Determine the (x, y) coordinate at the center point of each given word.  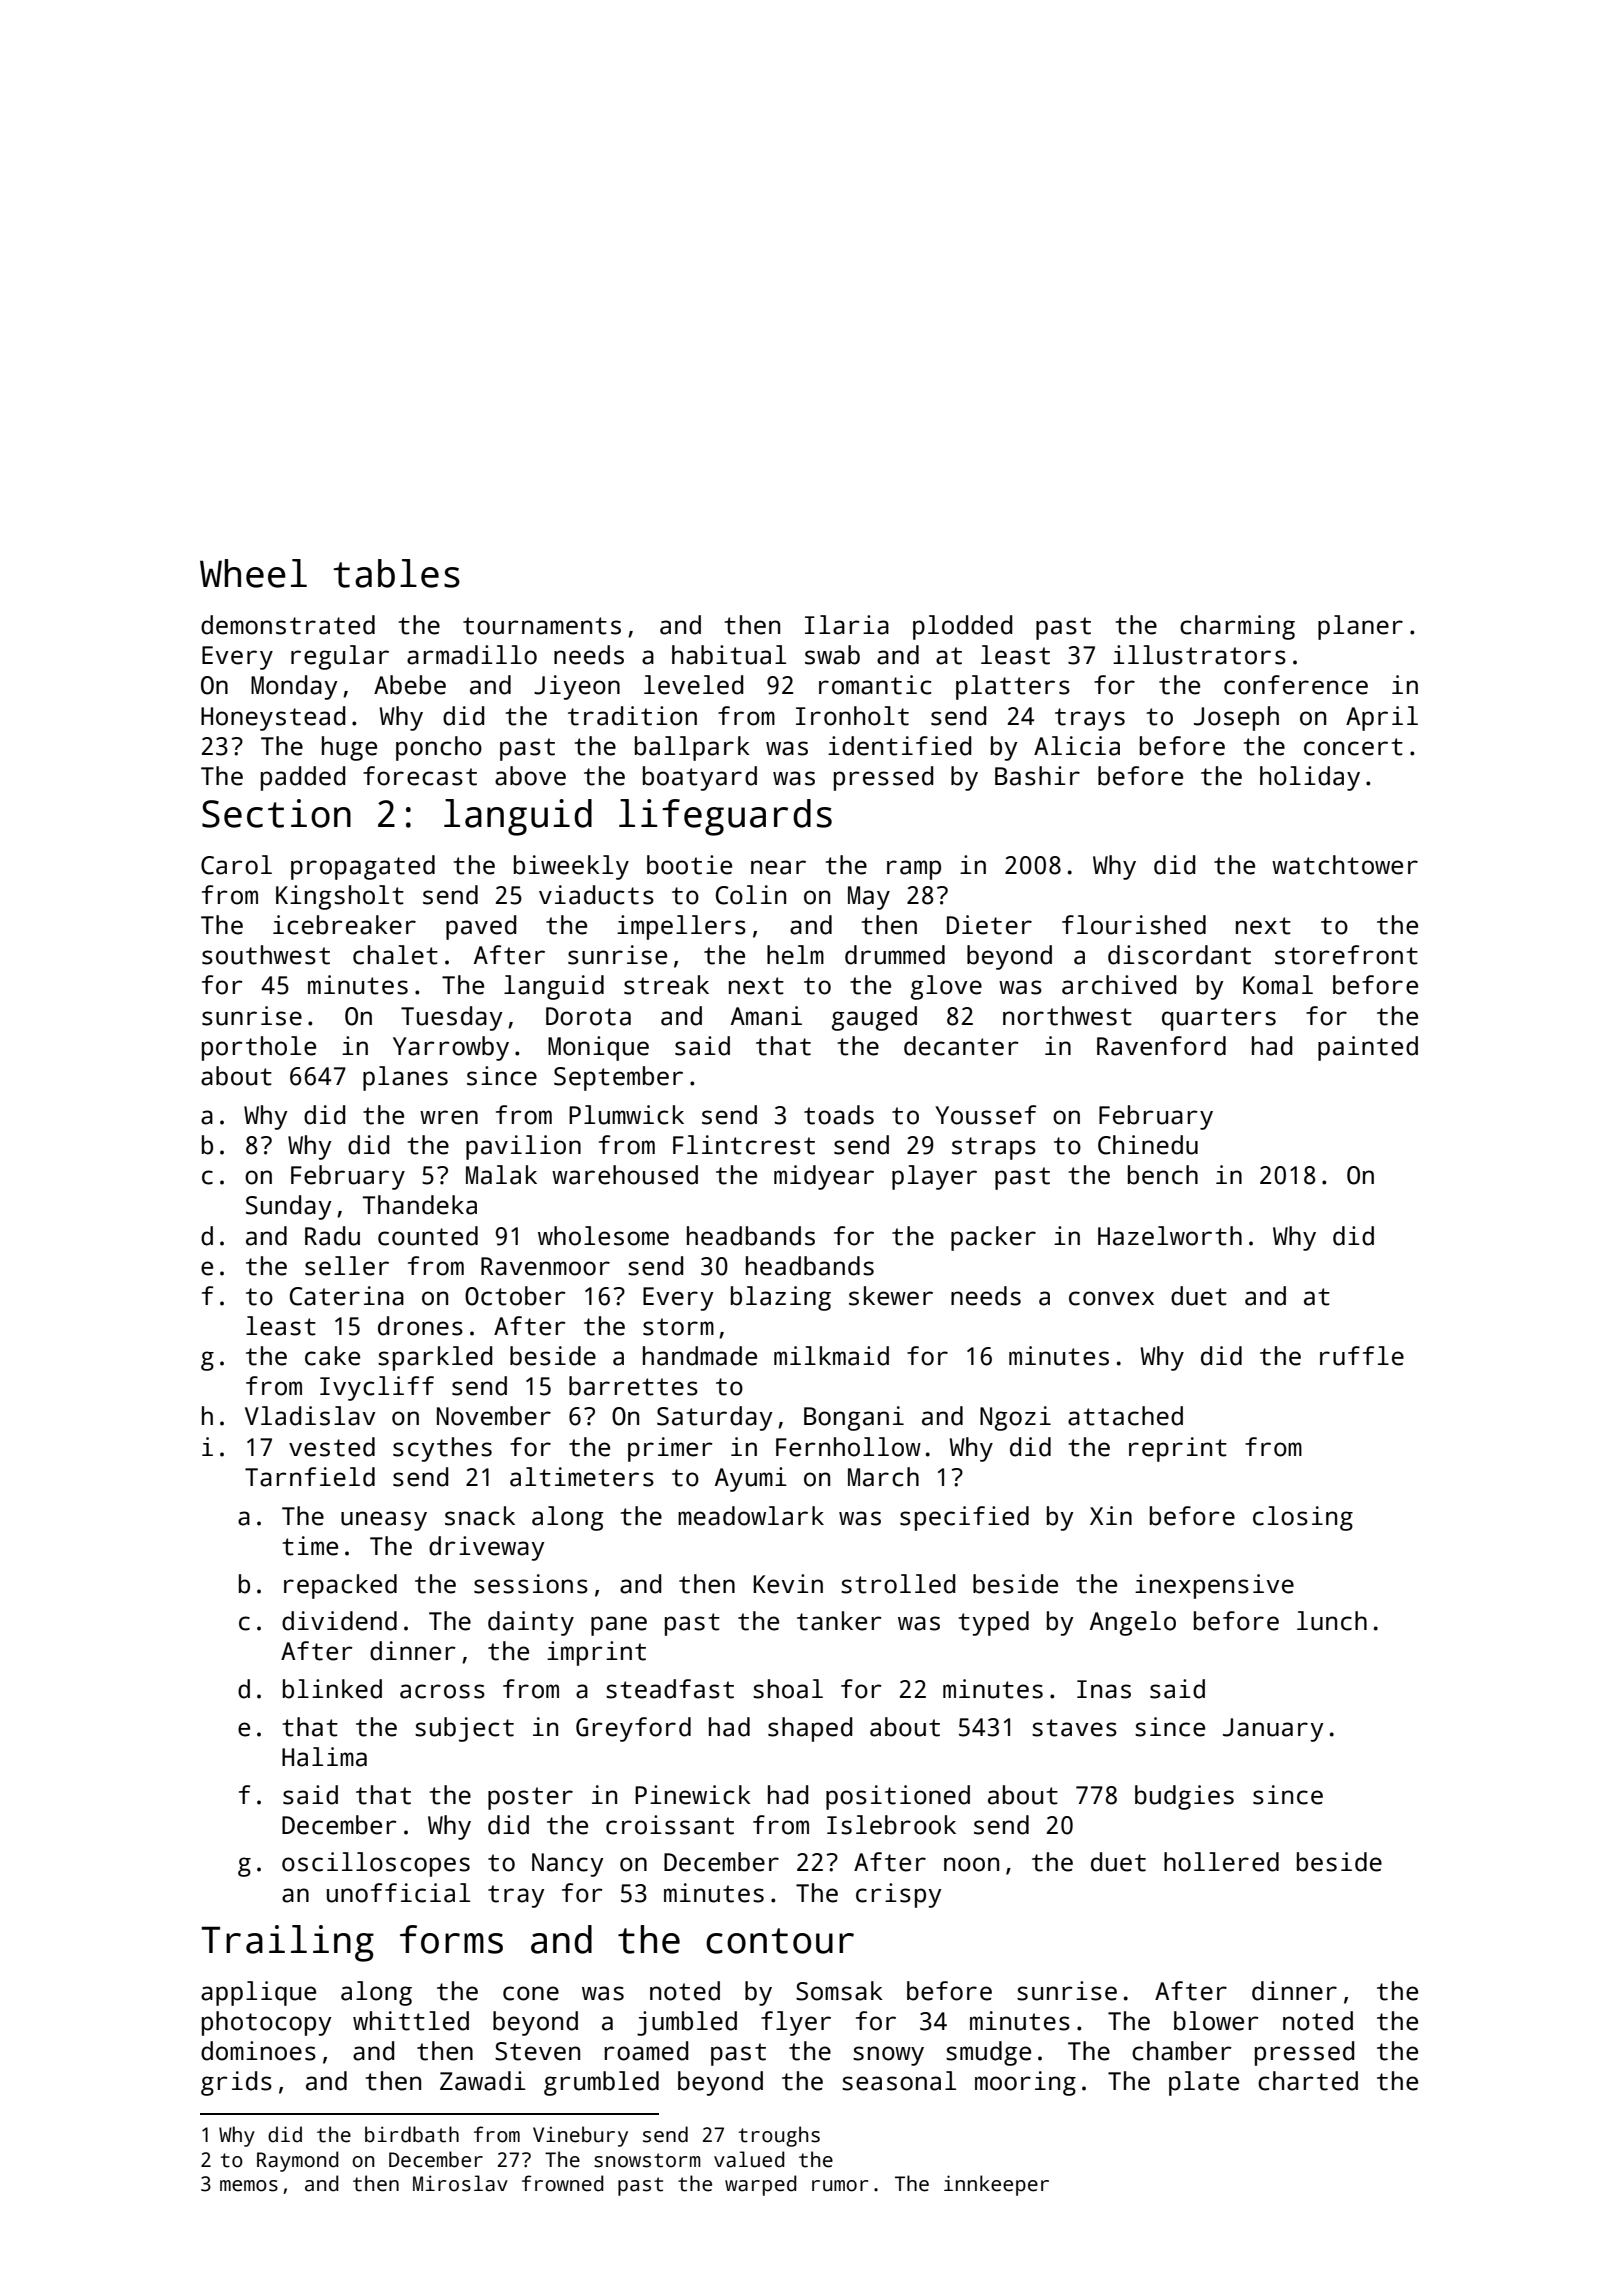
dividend (339, 1621)
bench (1163, 1175)
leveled (693, 685)
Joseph (1236, 718)
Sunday (289, 1207)
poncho (439, 748)
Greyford (633, 1729)
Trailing (287, 1943)
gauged (874, 1018)
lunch (1332, 1621)
